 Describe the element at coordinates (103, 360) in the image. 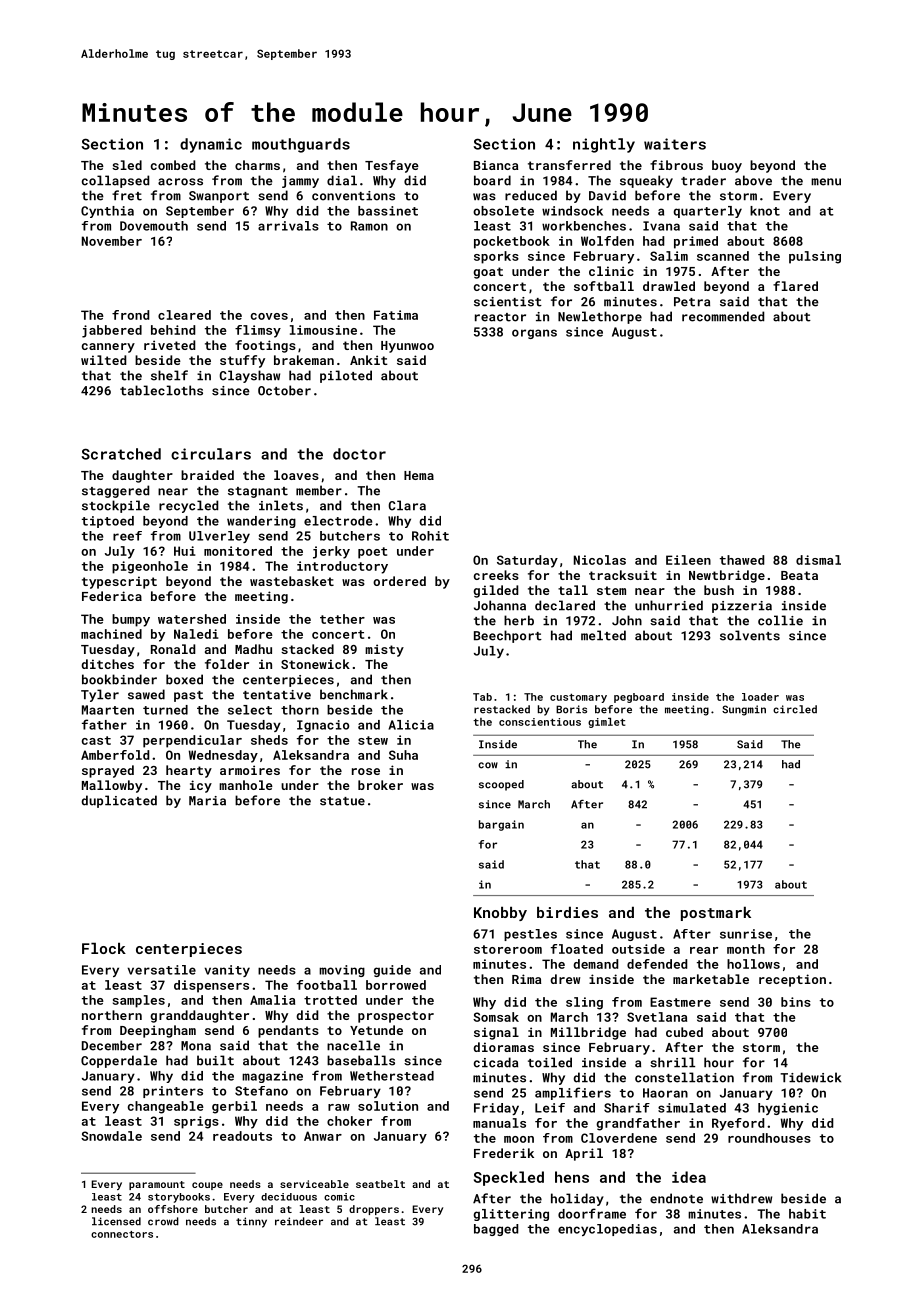

I see `wilted` at that location.
